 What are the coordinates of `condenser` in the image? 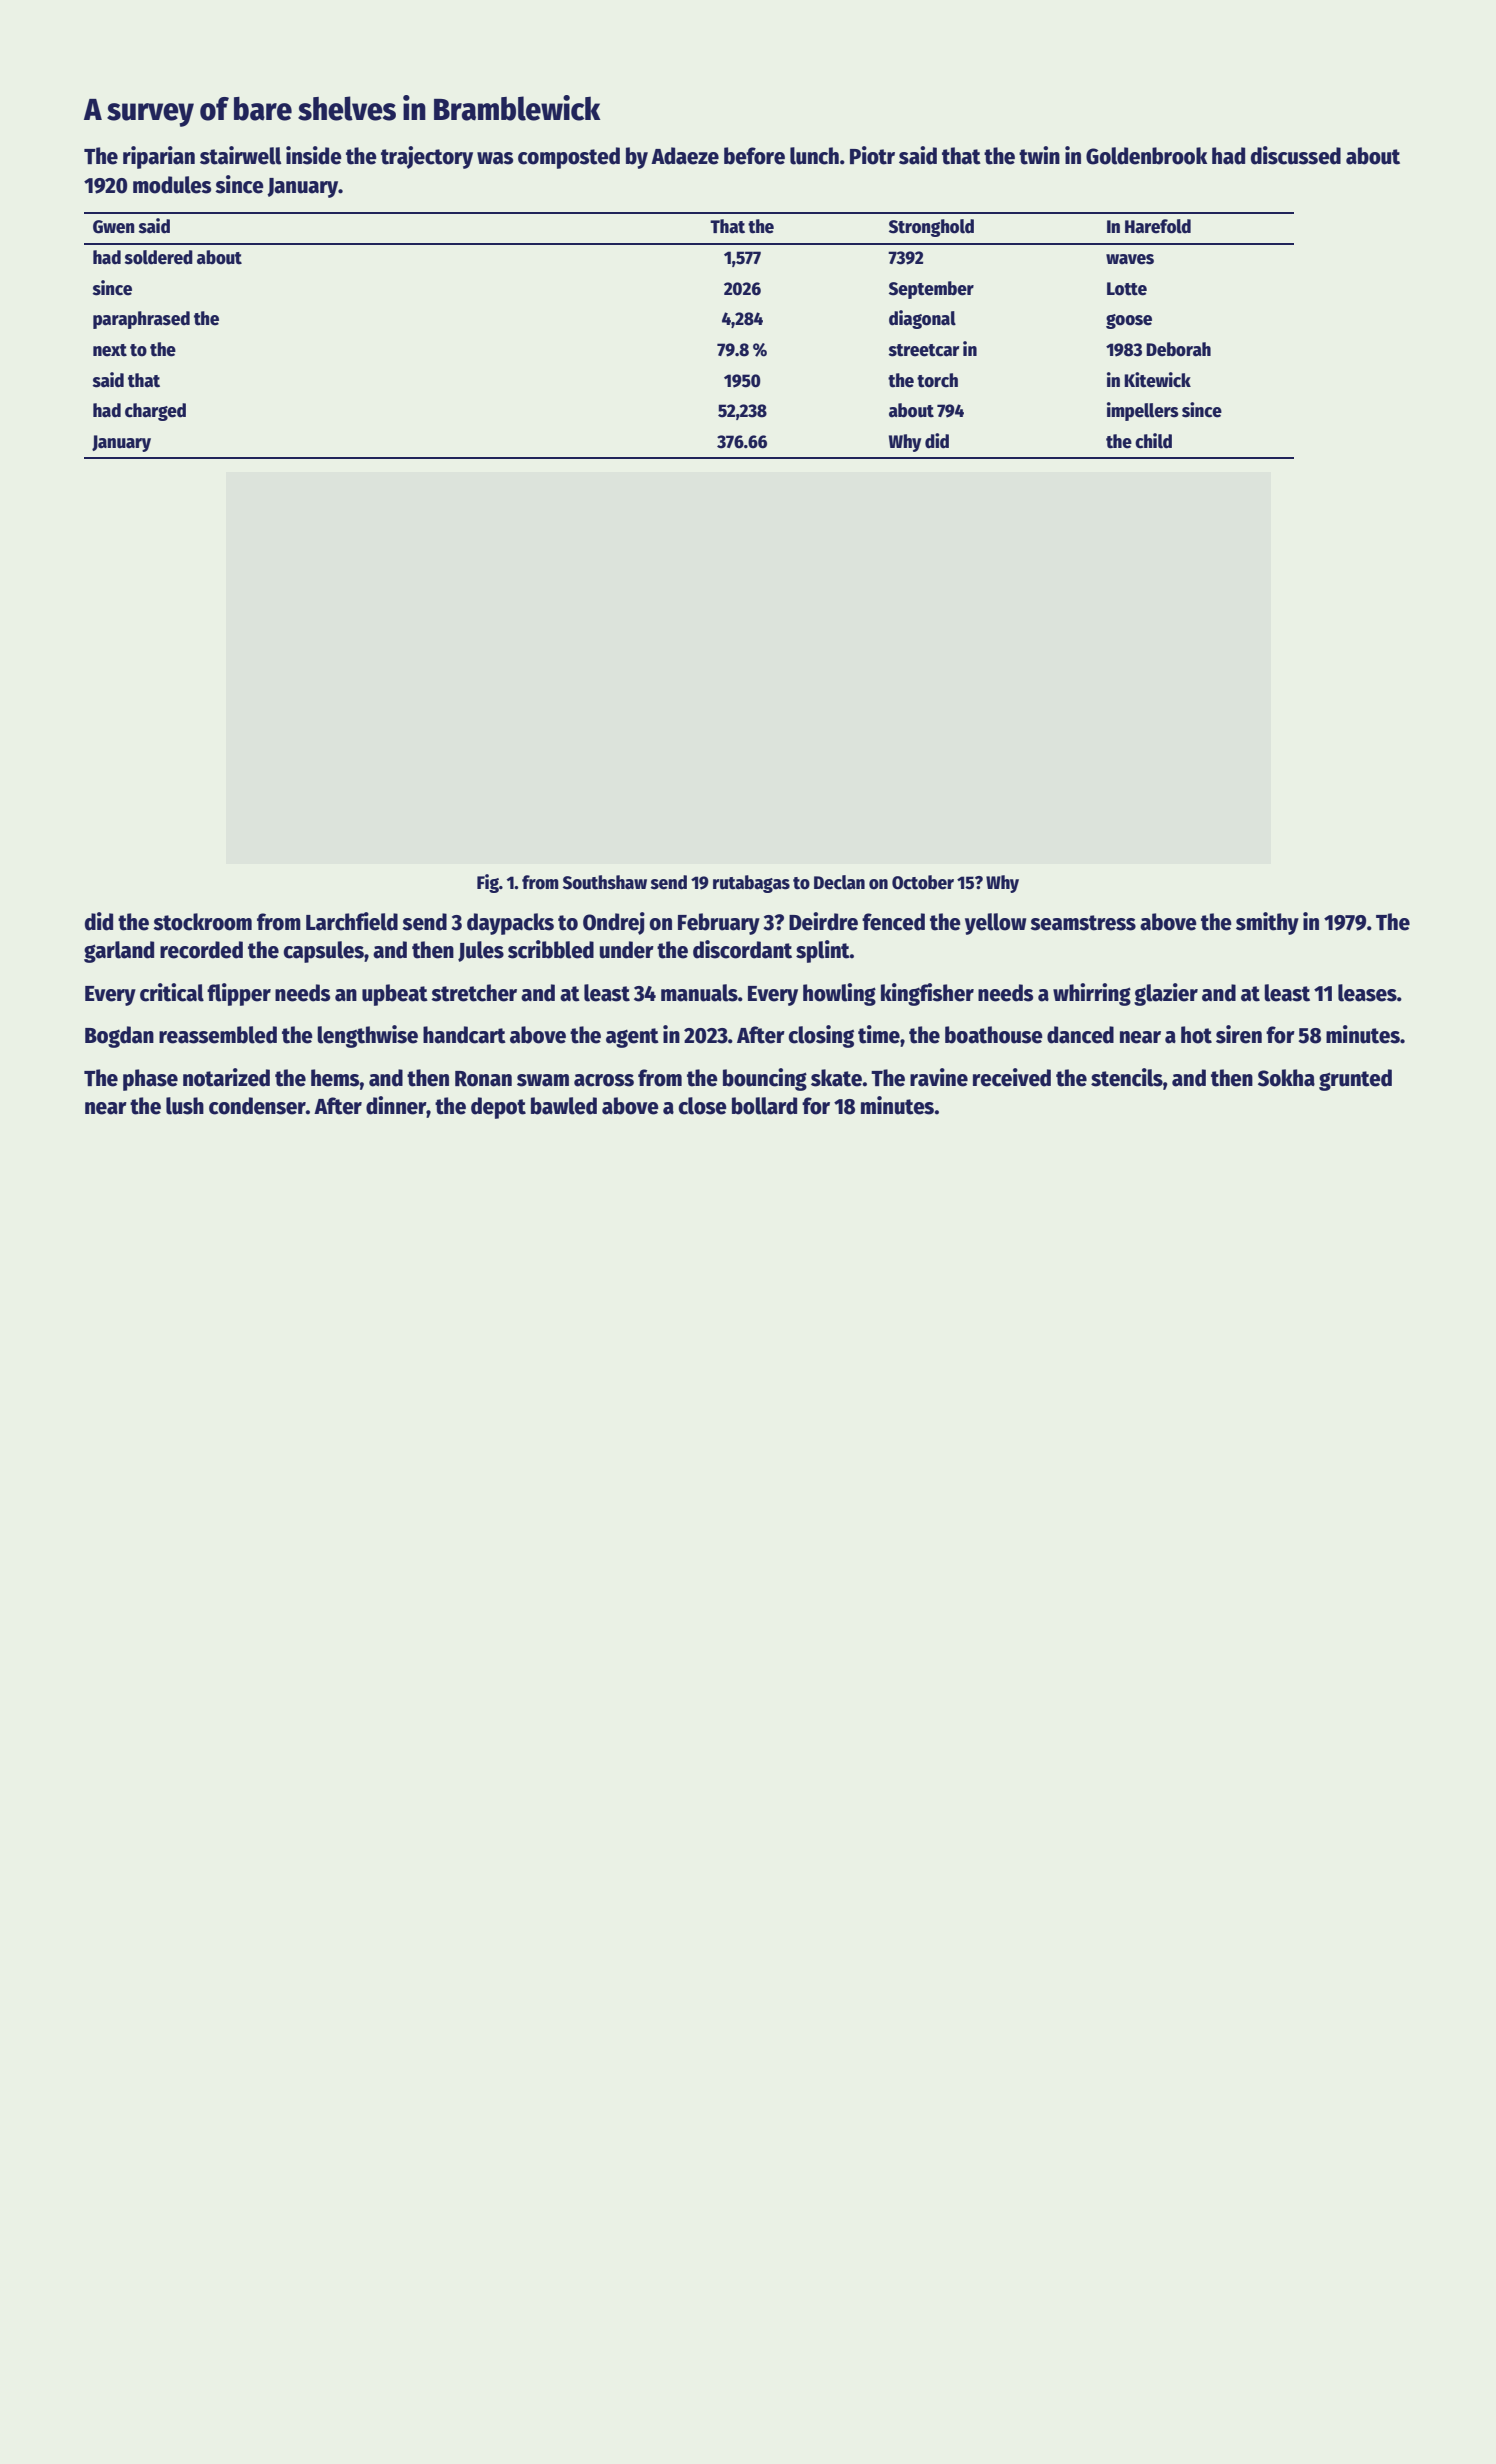 It's located at (257, 1106).
